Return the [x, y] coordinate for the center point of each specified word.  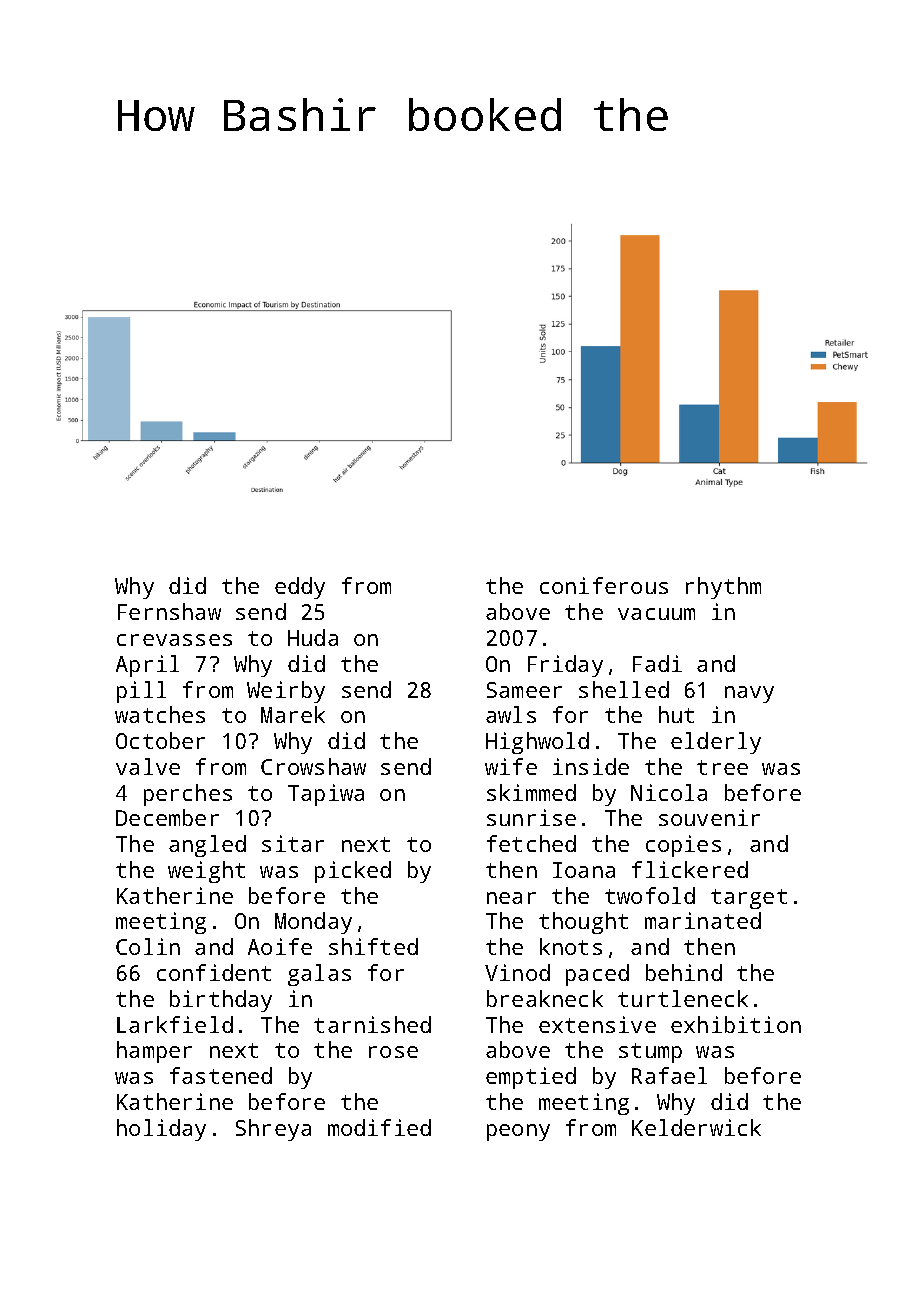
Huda [313, 637]
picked [353, 872]
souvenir [709, 817]
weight [206, 872]
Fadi [657, 663]
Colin [148, 946]
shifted [373, 946]
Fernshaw [169, 611]
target [749, 899]
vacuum [656, 614]
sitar [293, 843]
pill [141, 692]
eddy [300, 588]
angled [207, 846]
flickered [690, 869]
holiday [161, 1130]
